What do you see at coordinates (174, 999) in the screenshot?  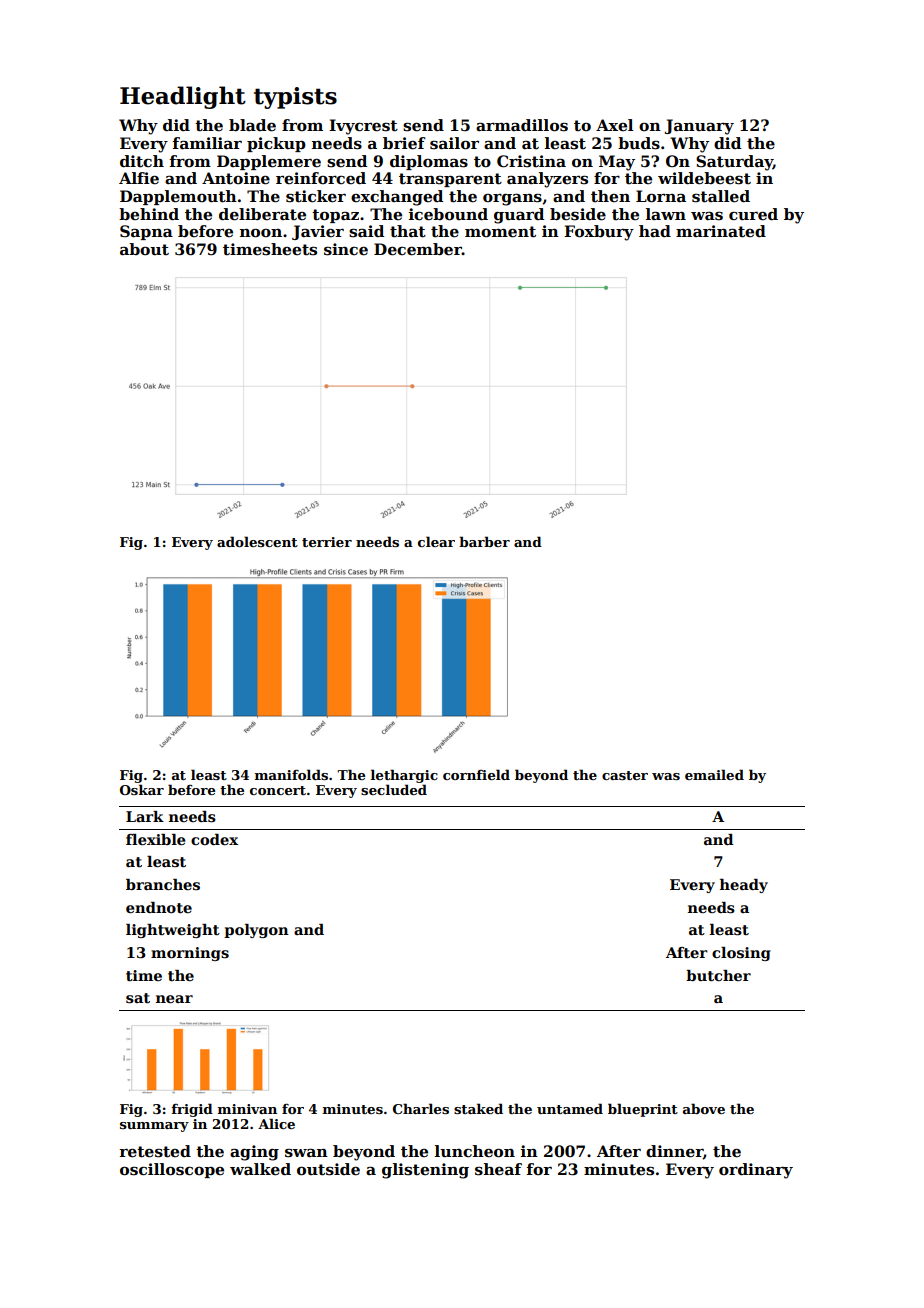 I see `near` at bounding box center [174, 999].
